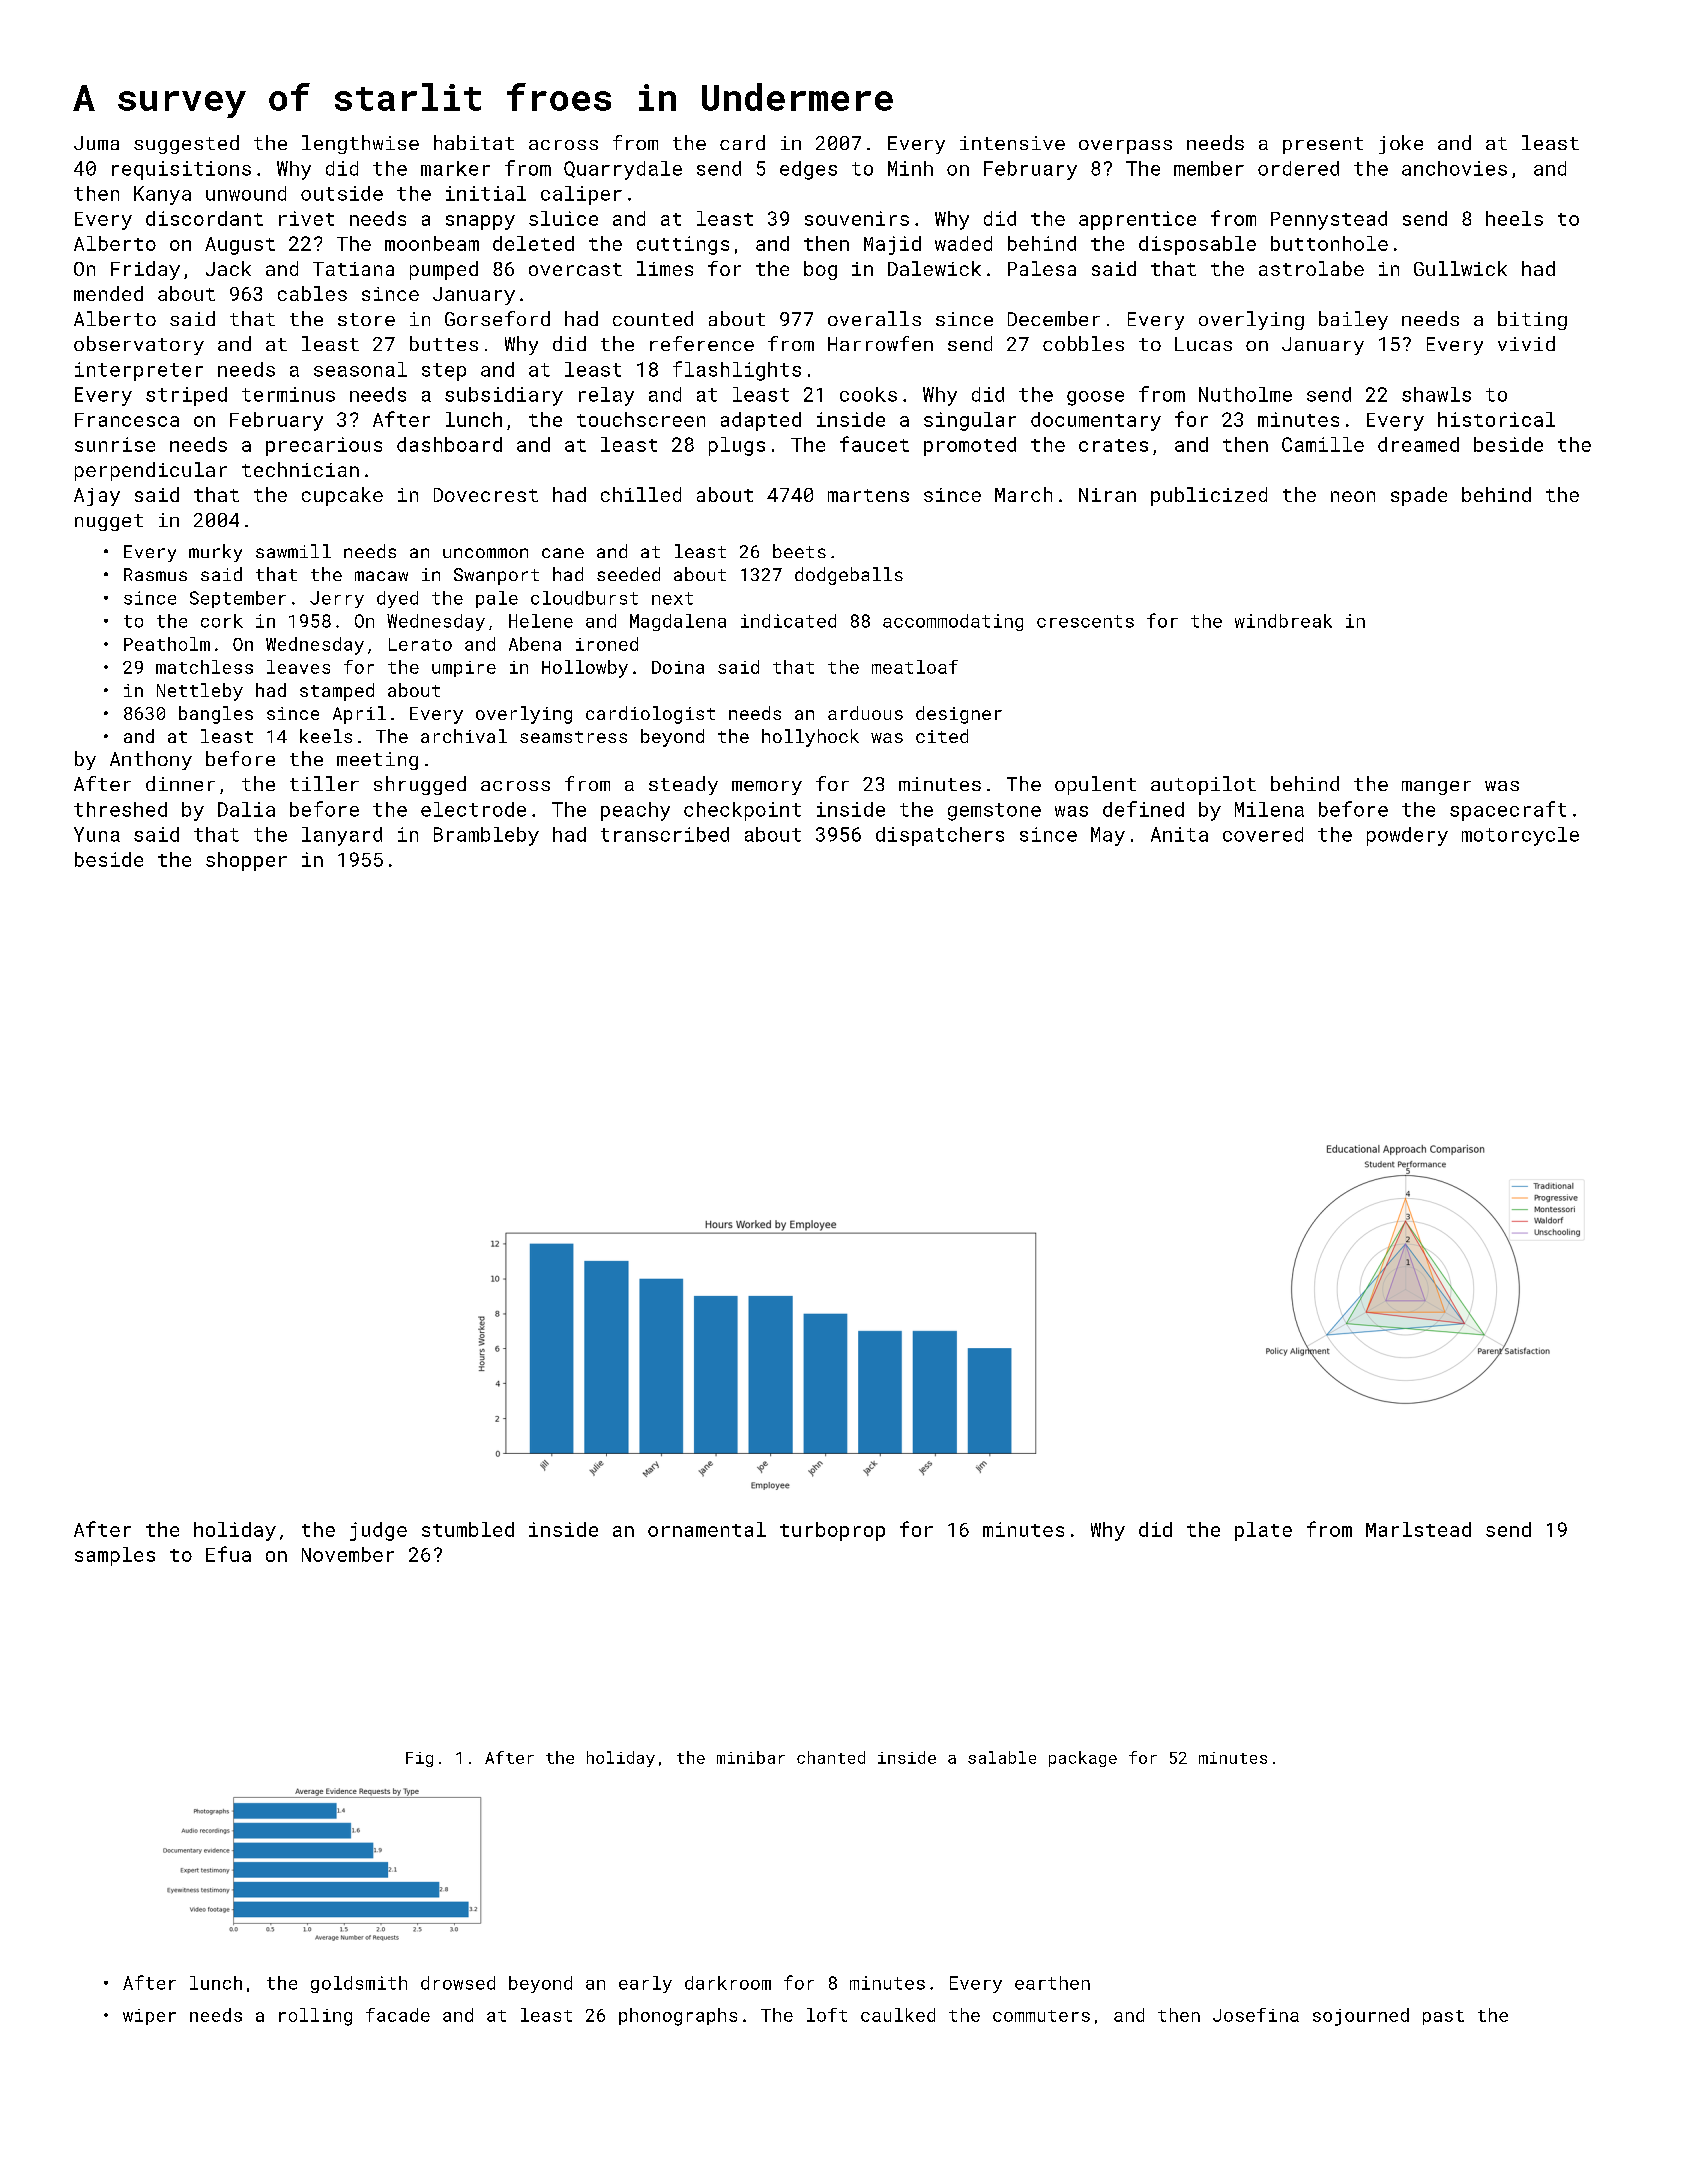 The height and width of the screenshot is (2178, 1683). What do you see at coordinates (1256, 2015) in the screenshot?
I see `Josefina` at bounding box center [1256, 2015].
